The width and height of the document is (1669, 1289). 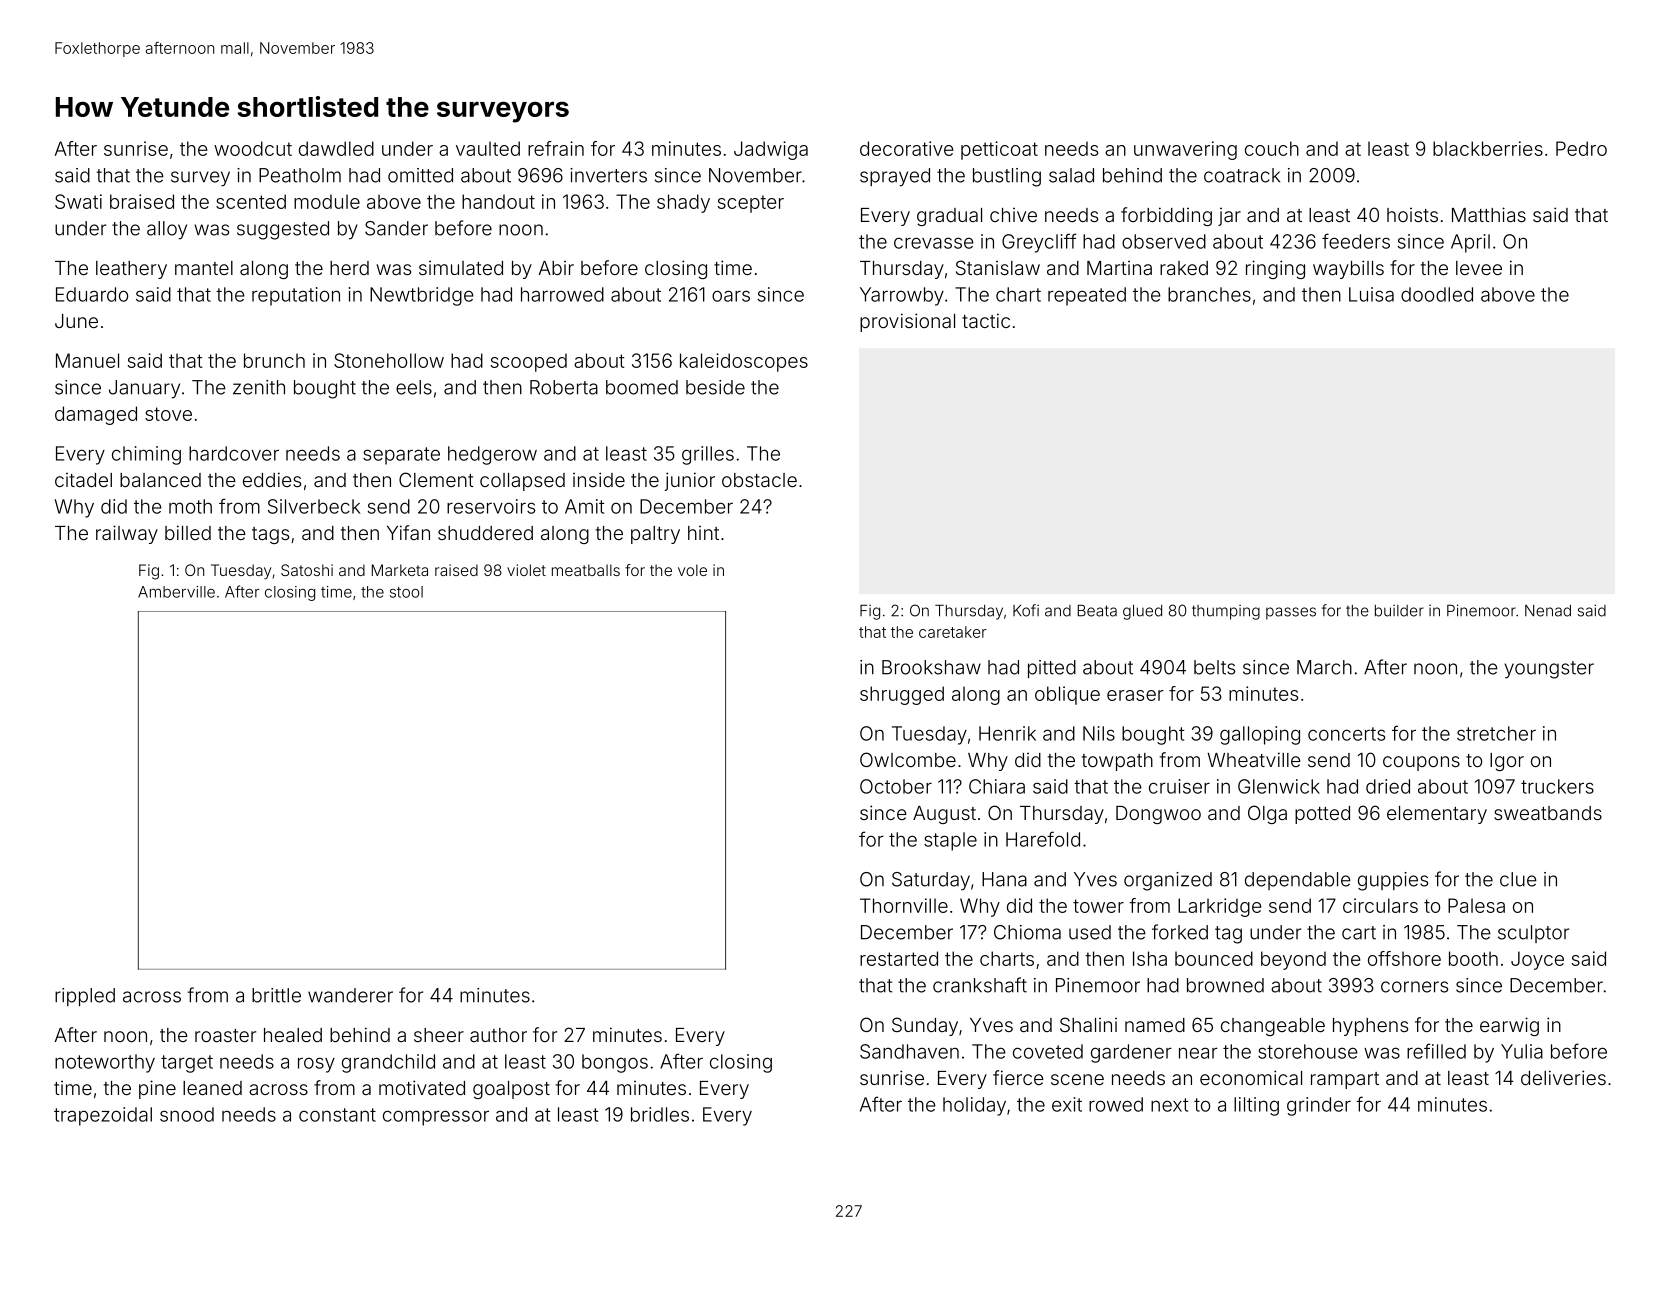 What do you see at coordinates (1393, 881) in the document?
I see `guppies` at bounding box center [1393, 881].
